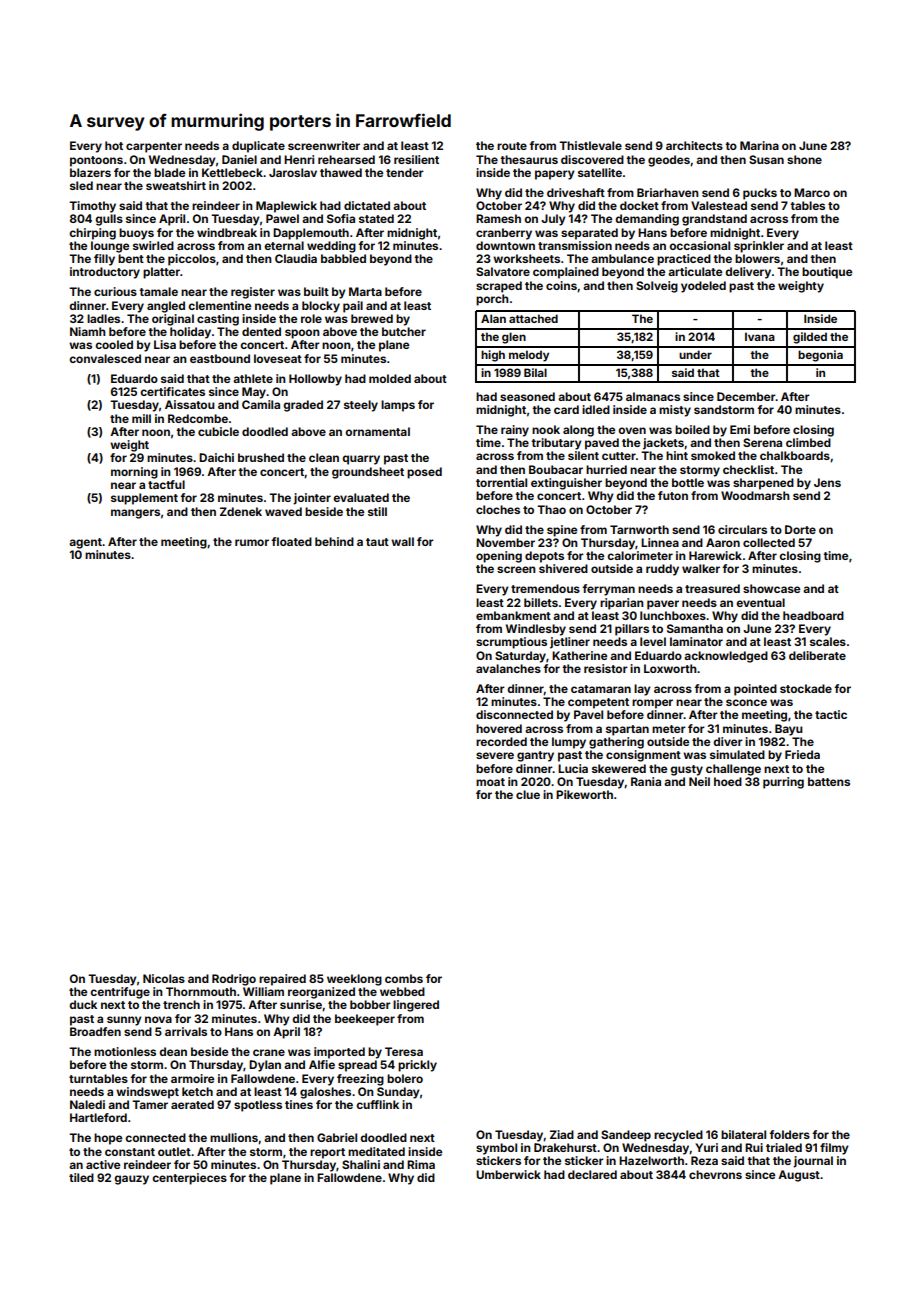 The image size is (924, 1308). I want to click on filly, so click(104, 260).
